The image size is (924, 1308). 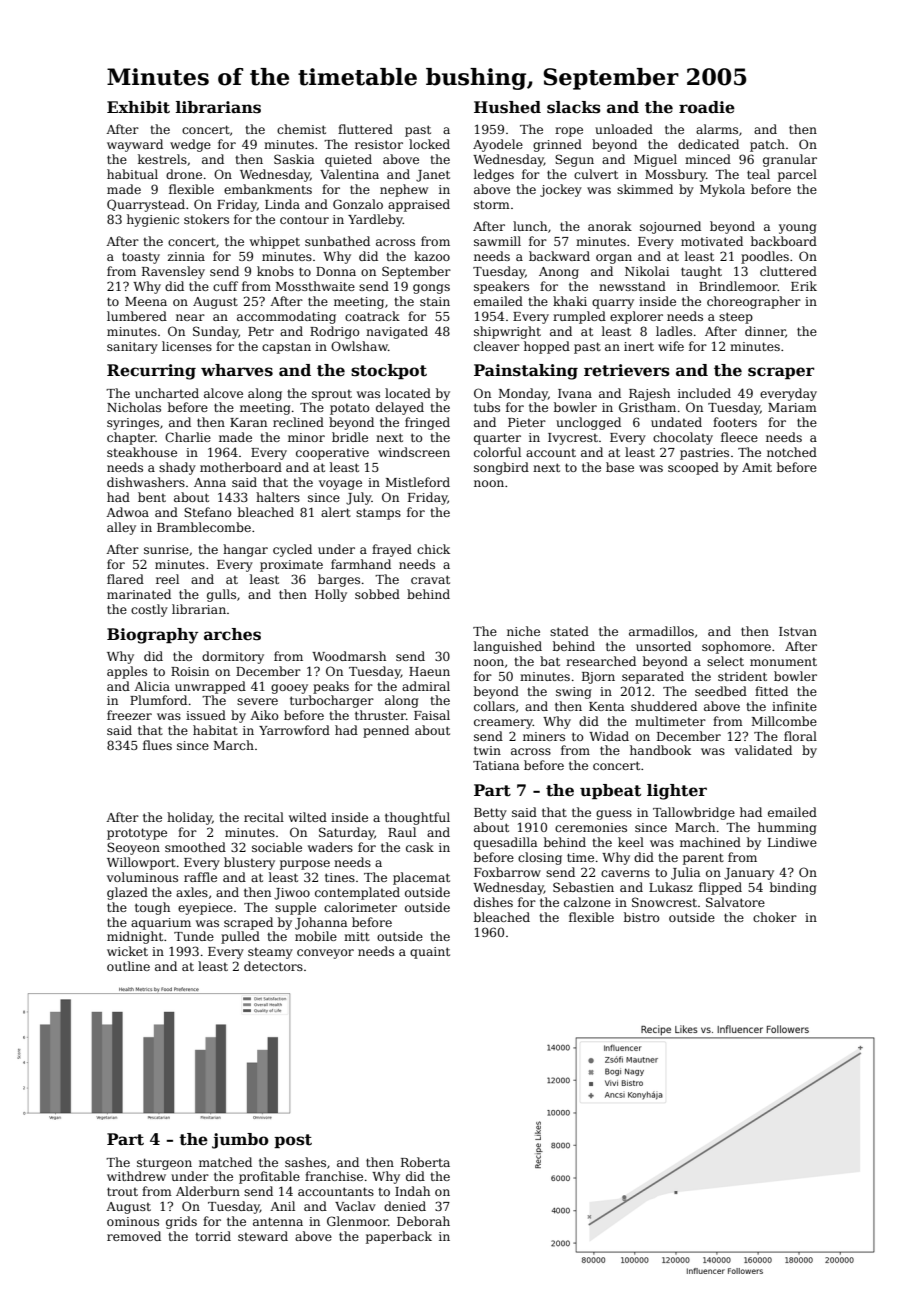 I want to click on roadie, so click(x=707, y=107).
